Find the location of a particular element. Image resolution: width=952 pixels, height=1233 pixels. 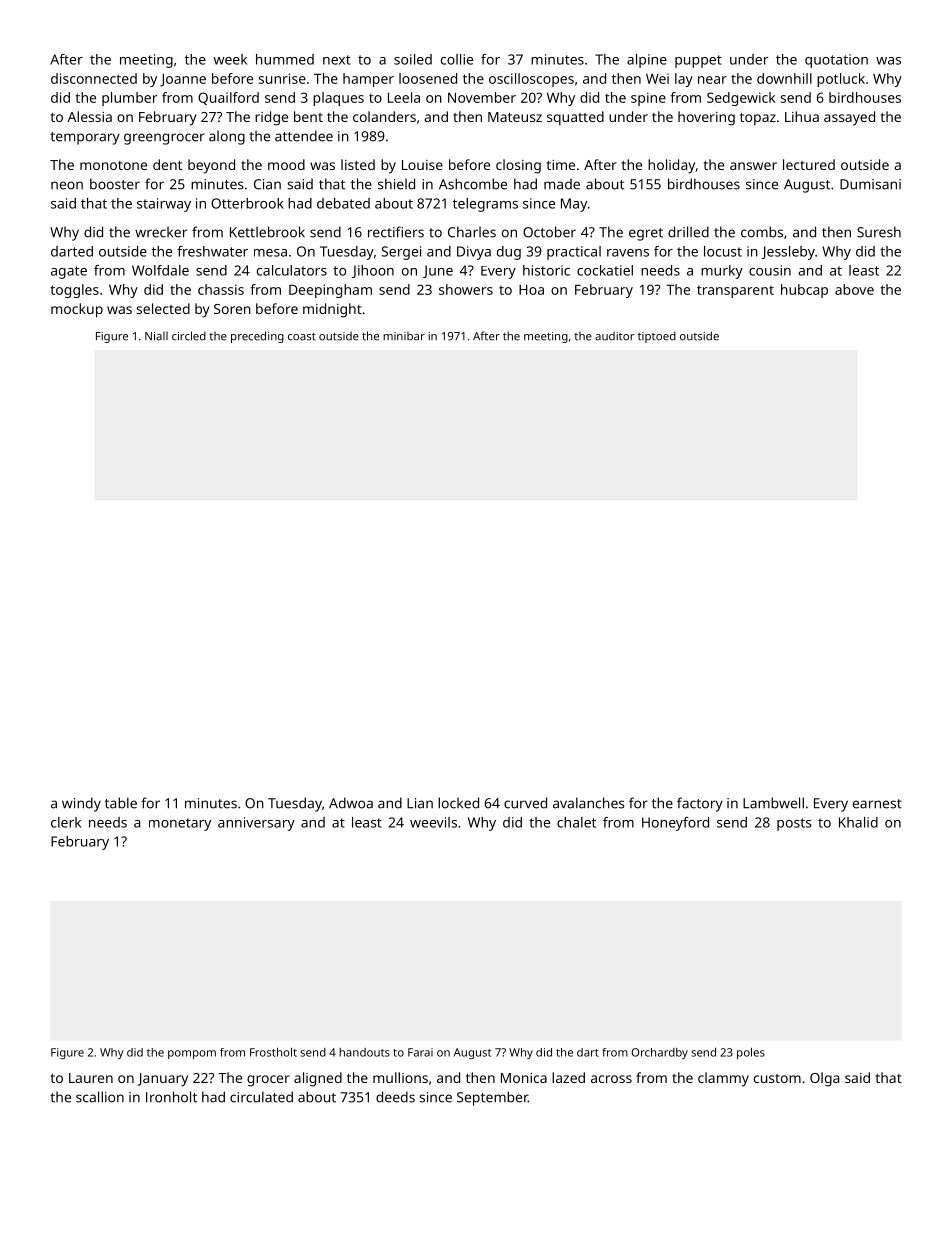

Farai is located at coordinates (420, 1052).
